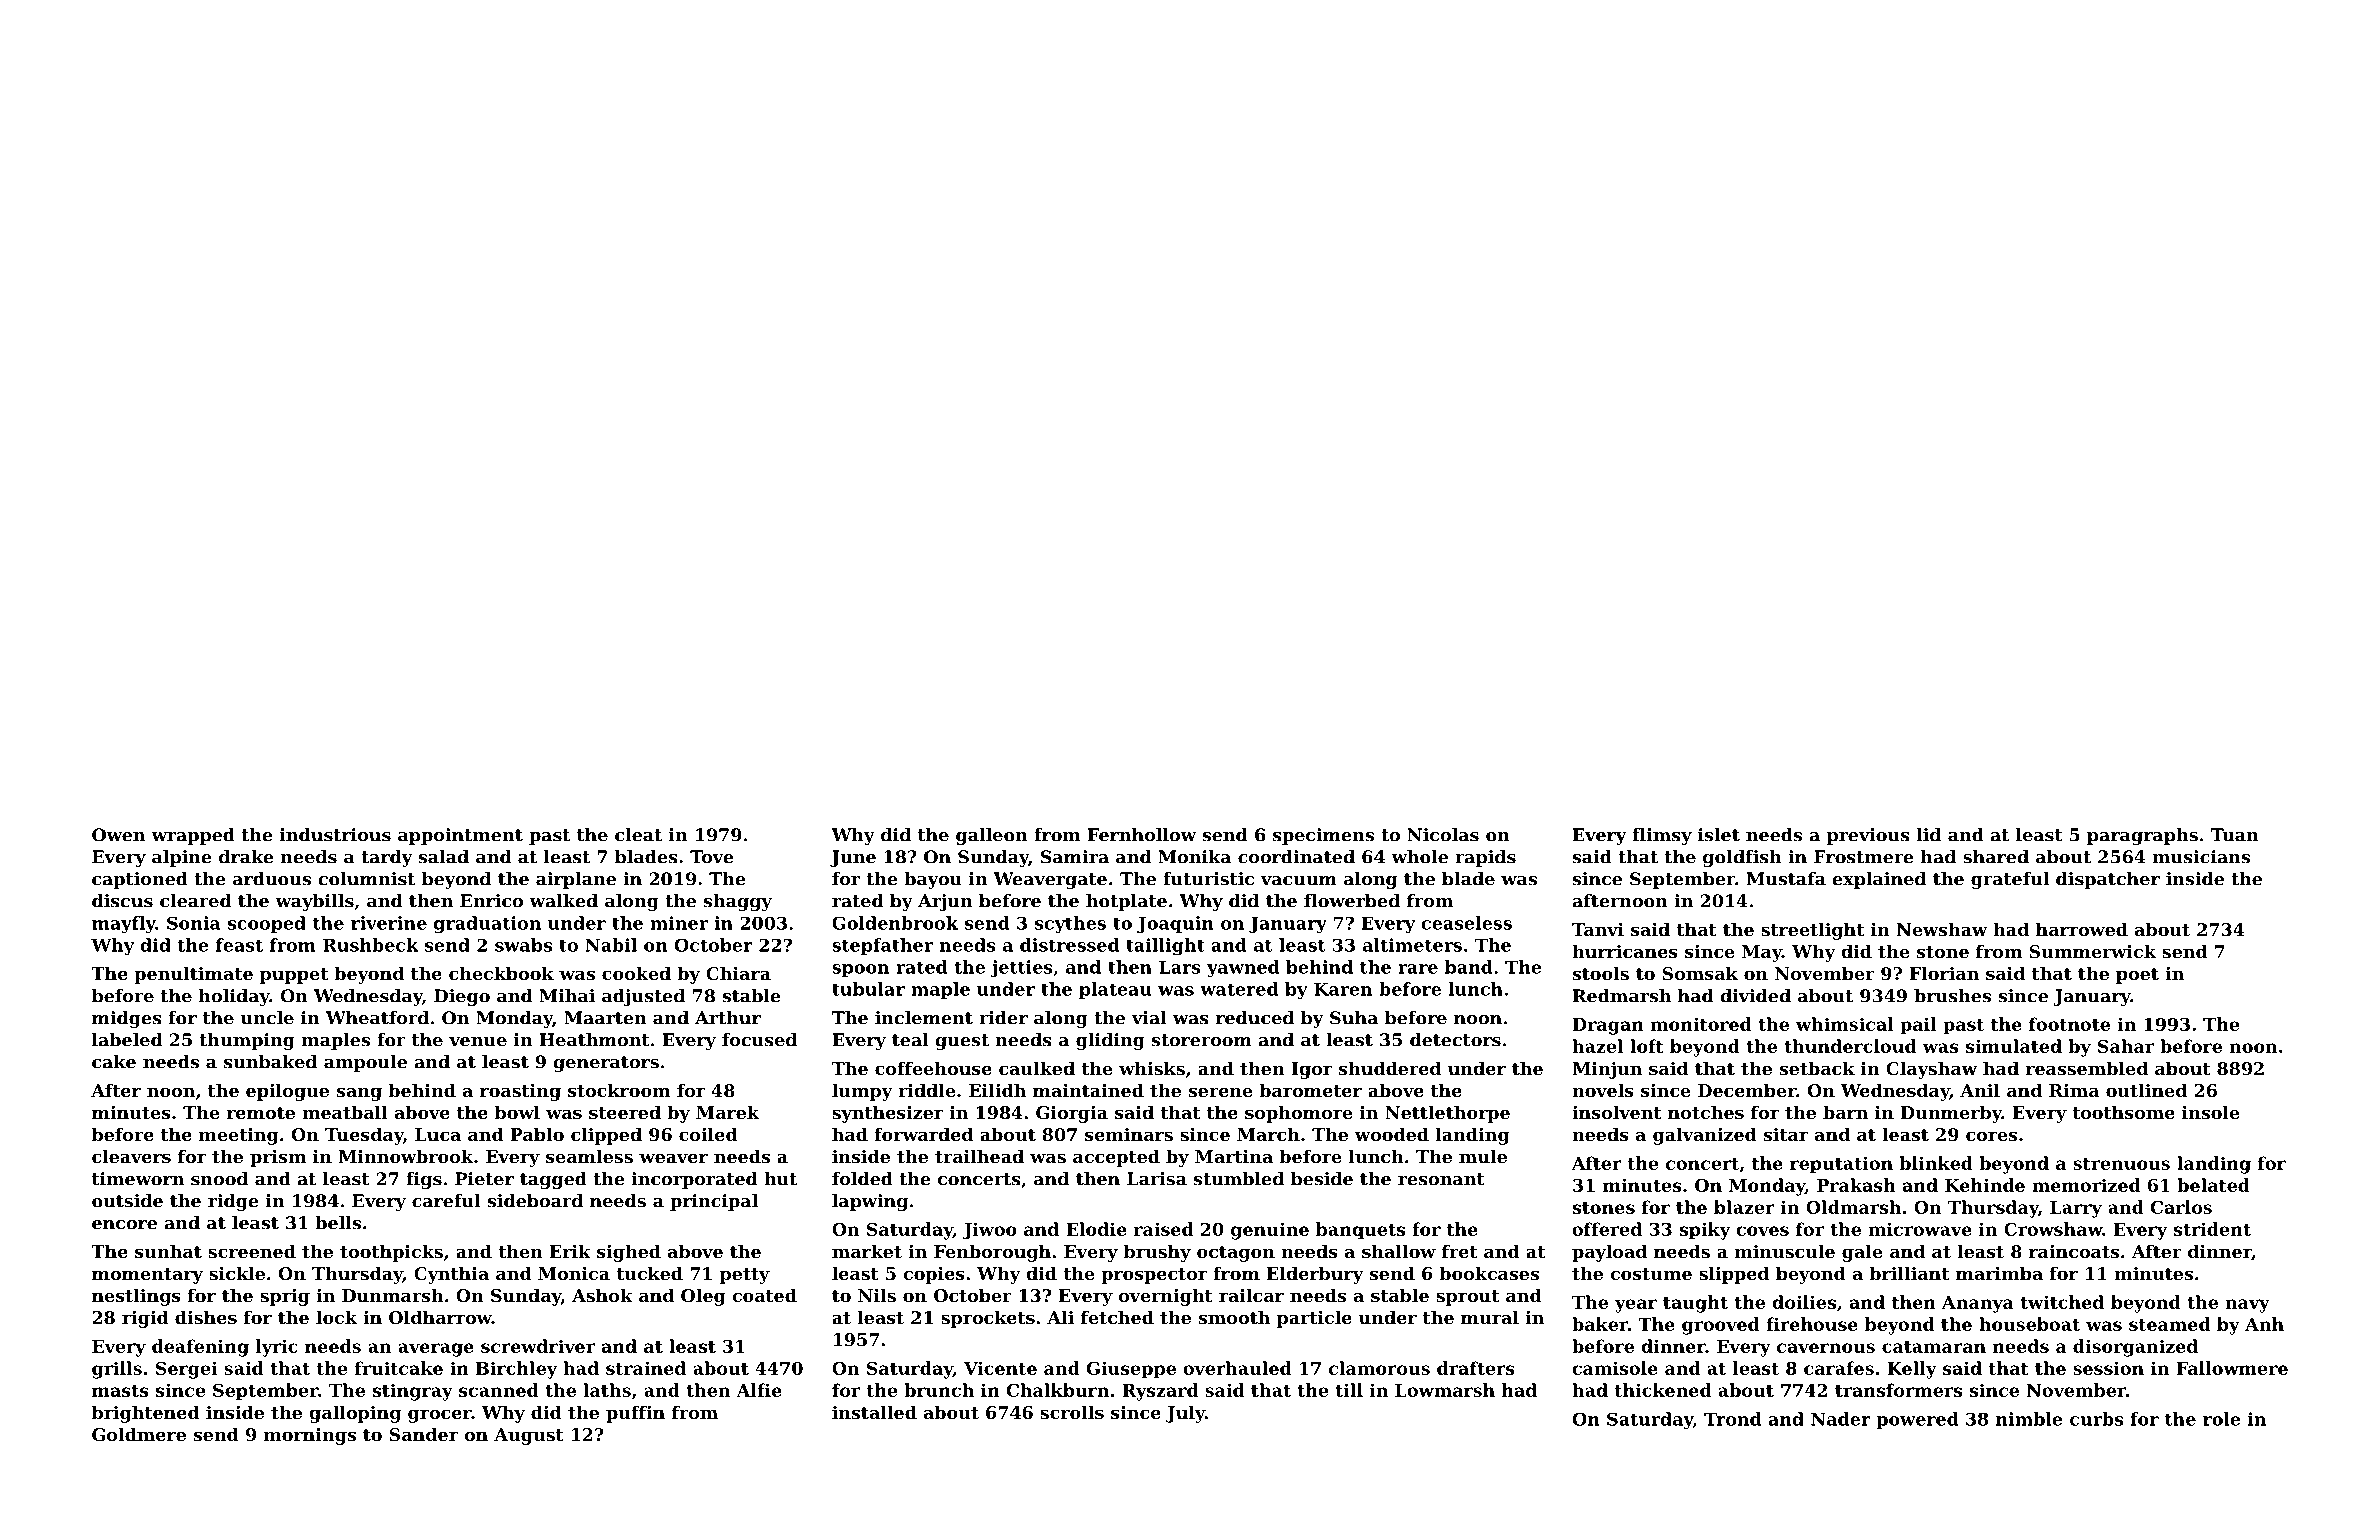 The height and width of the page is (1540, 2380). I want to click on cleat, so click(638, 835).
